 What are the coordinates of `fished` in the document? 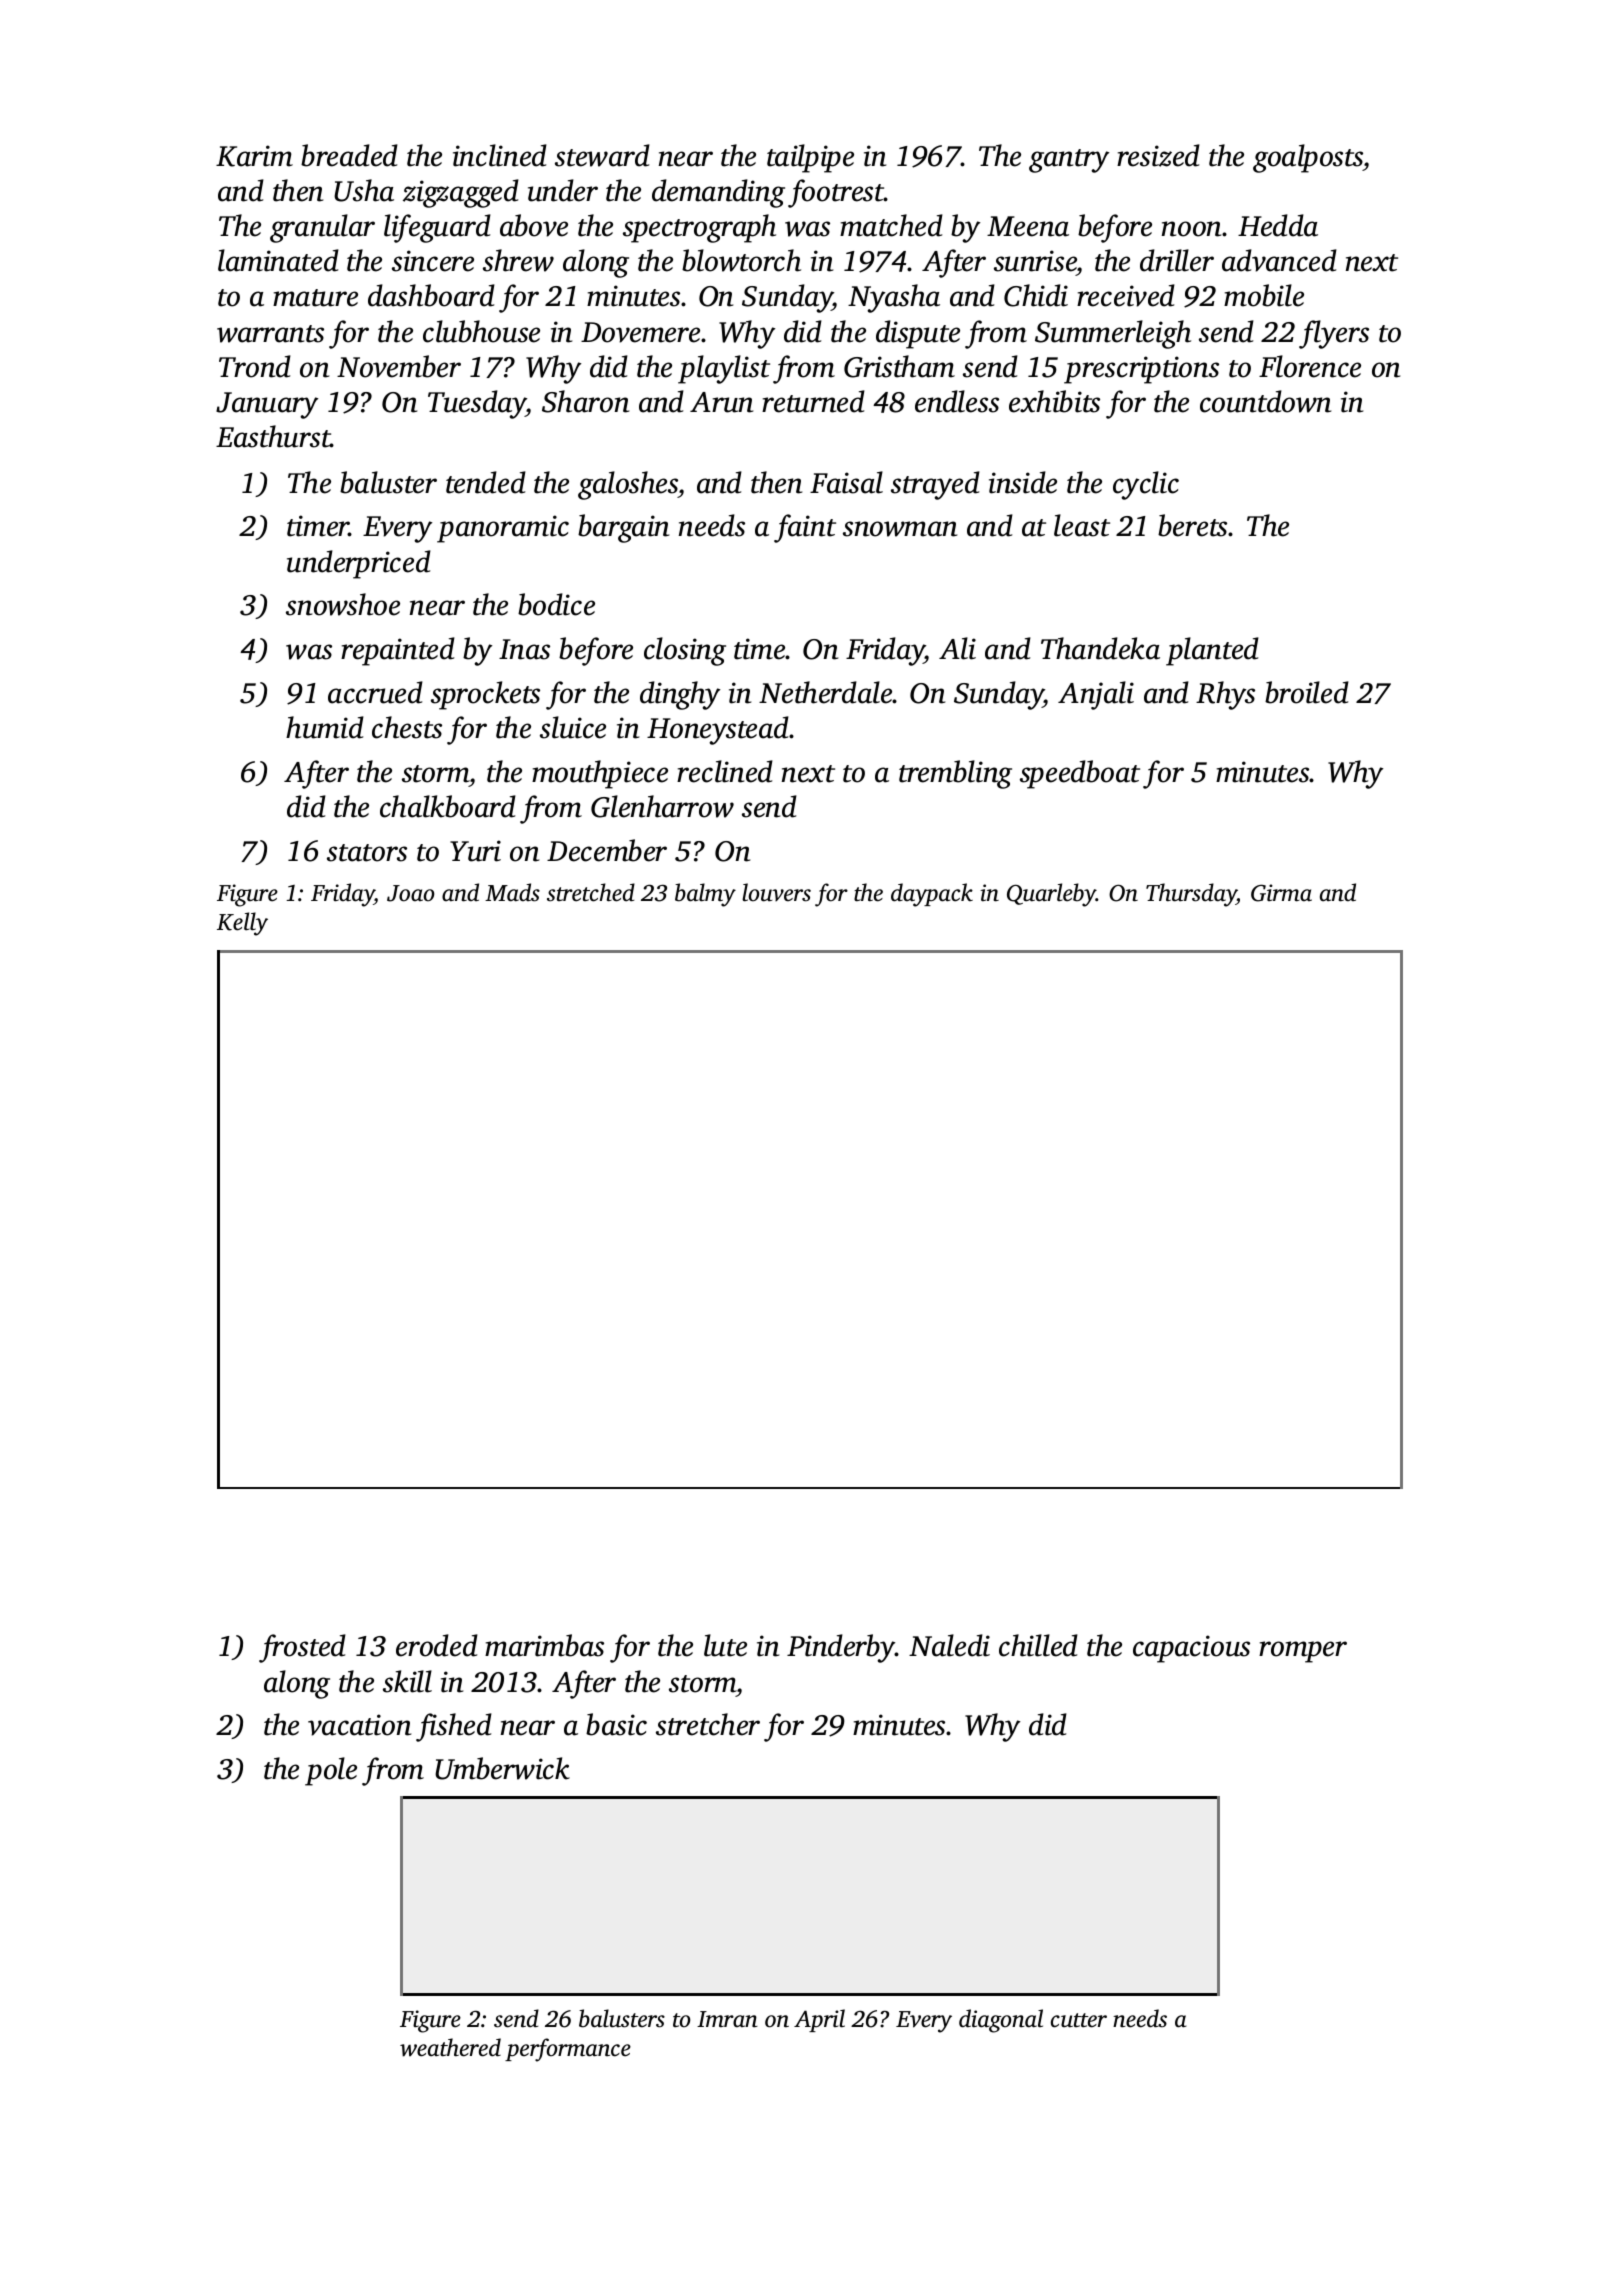 It's located at (454, 1727).
